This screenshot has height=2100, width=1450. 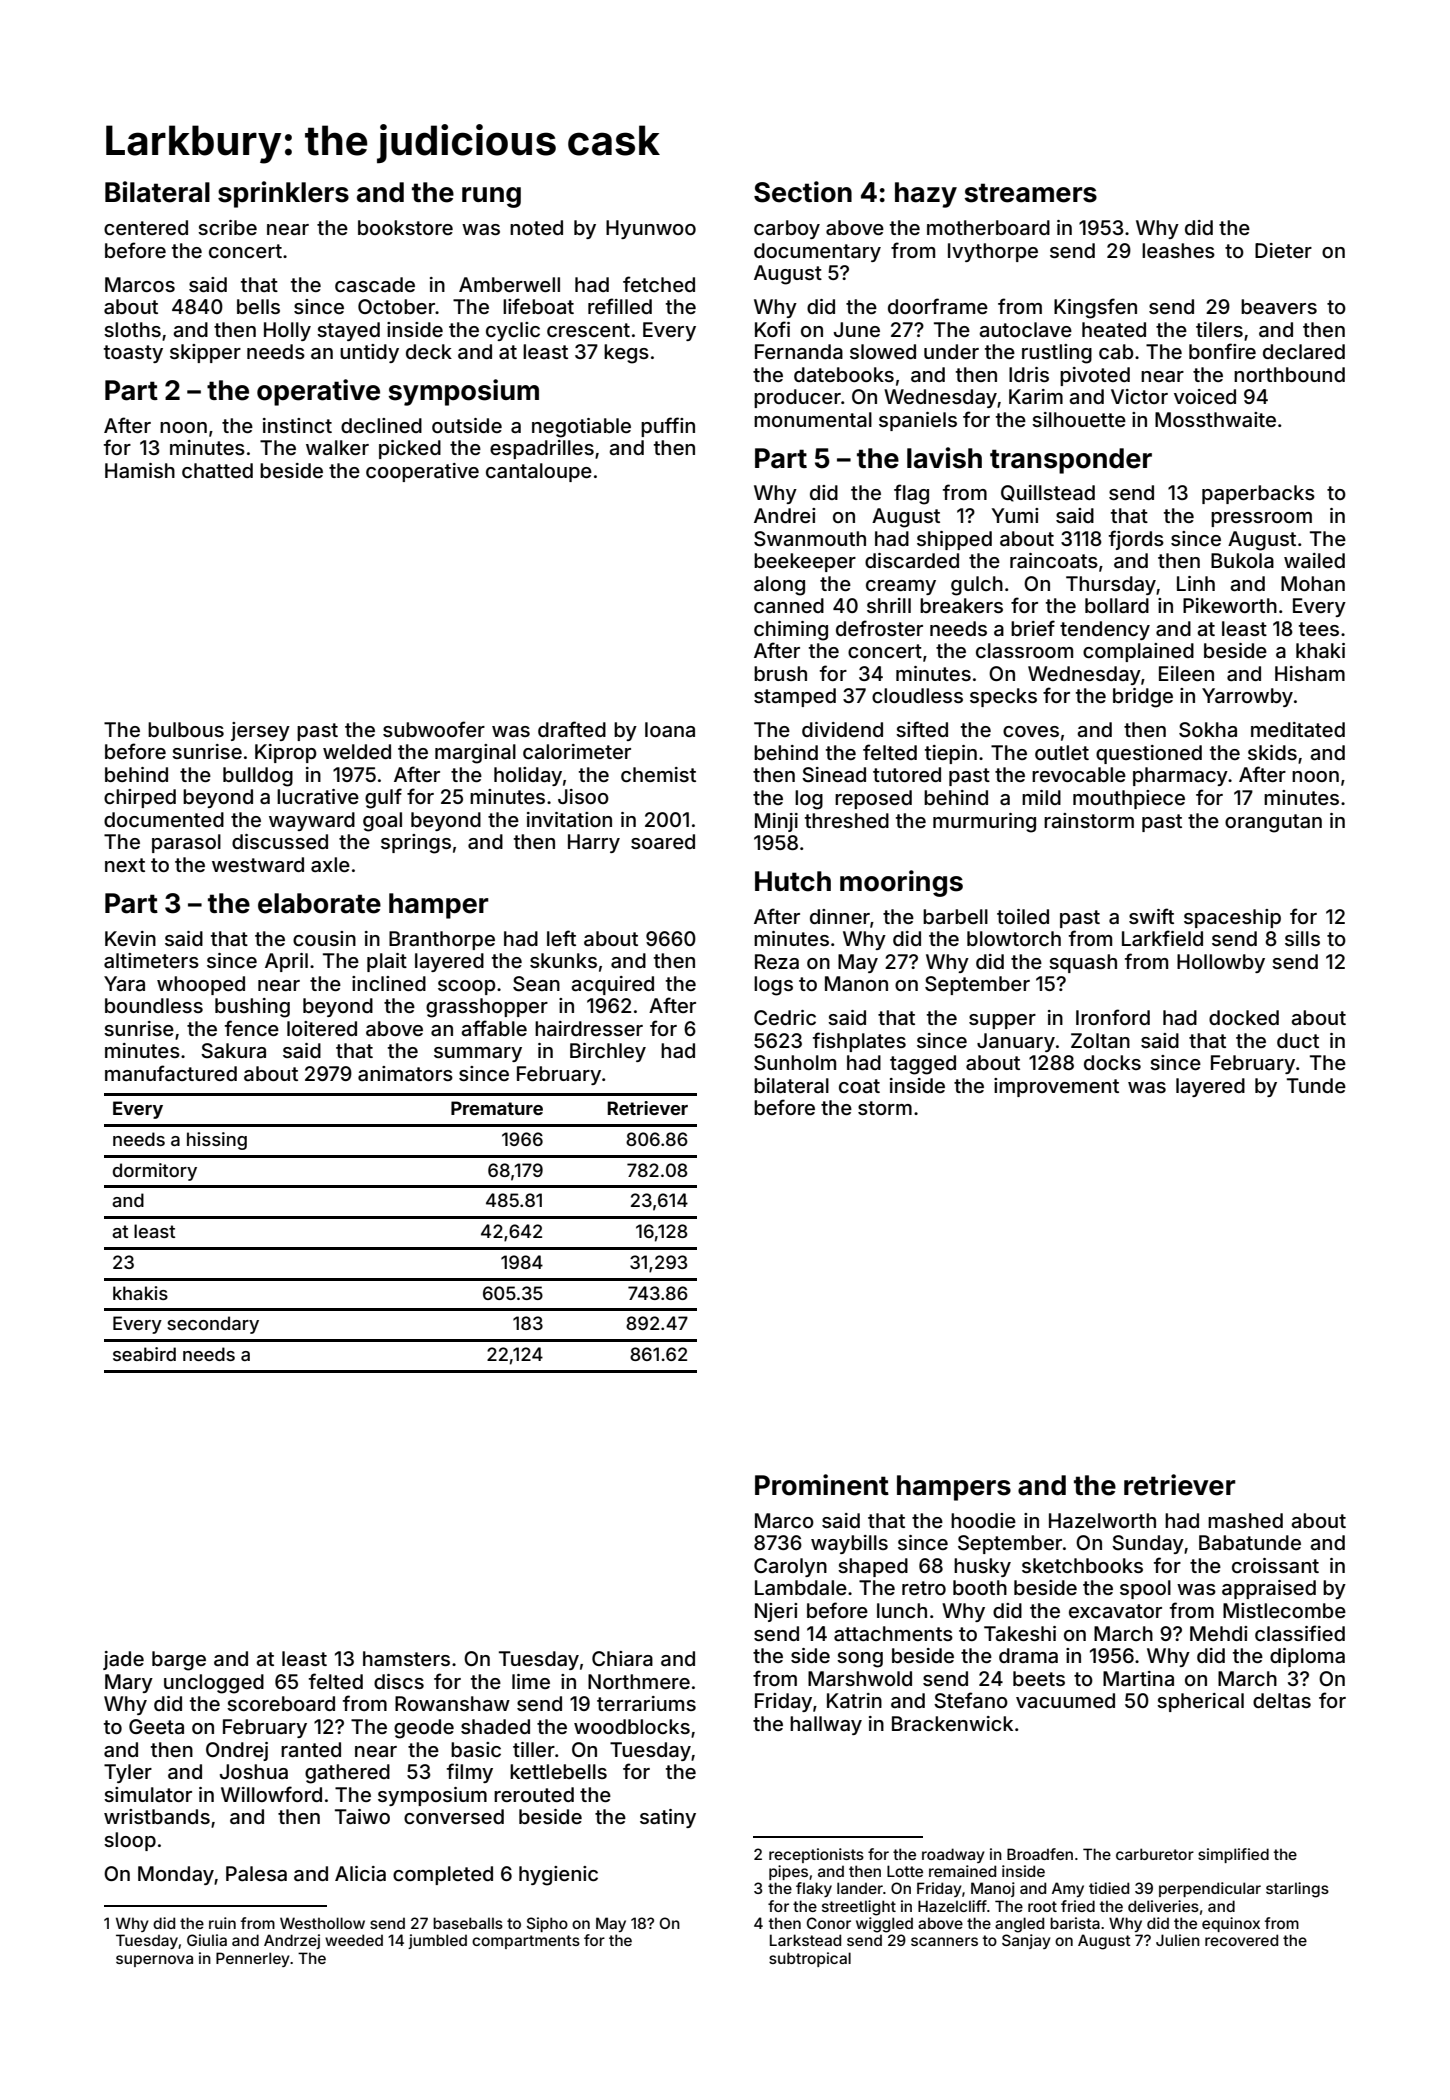 I want to click on cloudless, so click(x=917, y=695).
